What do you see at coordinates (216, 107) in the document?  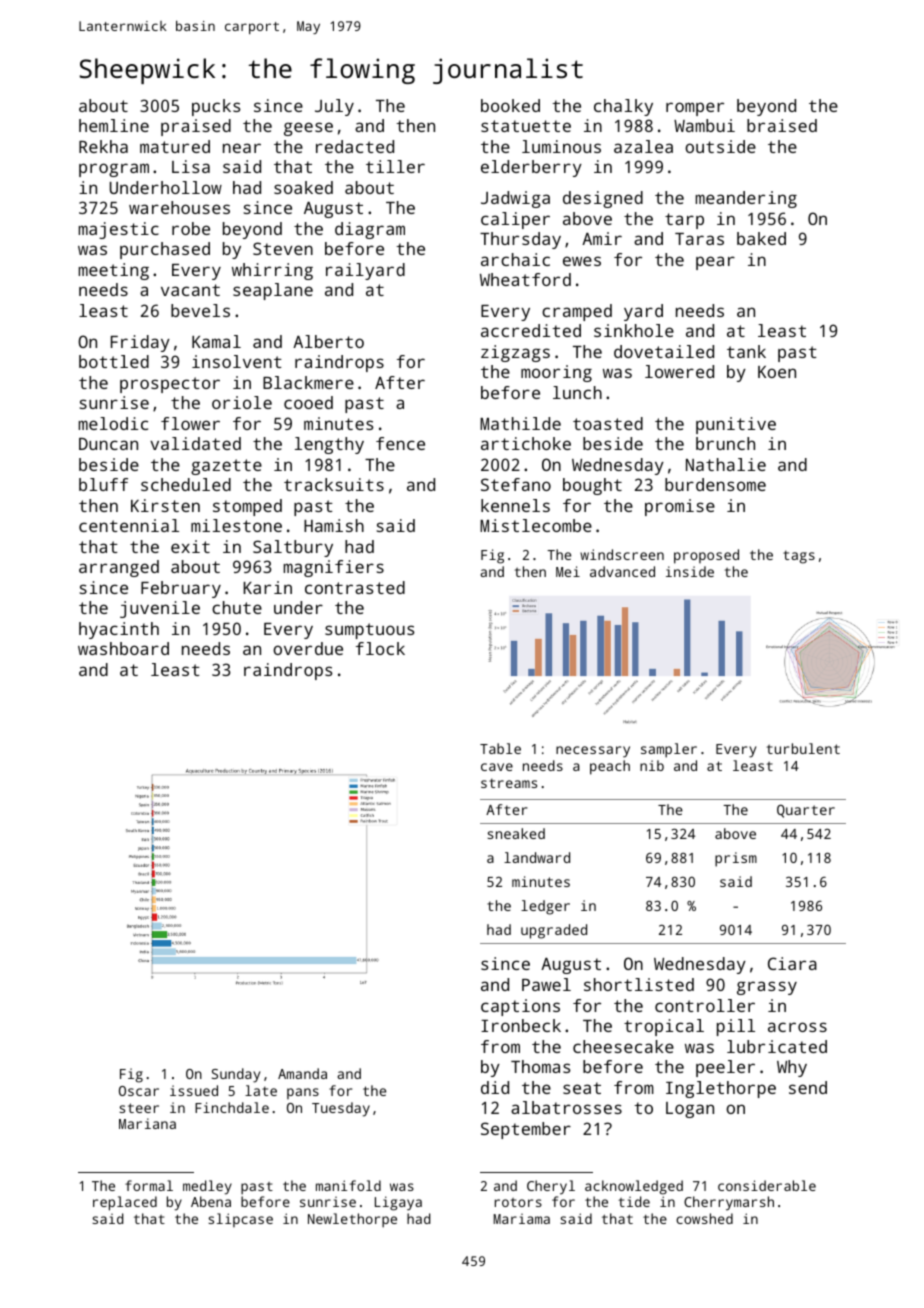 I see `pucks` at bounding box center [216, 107].
